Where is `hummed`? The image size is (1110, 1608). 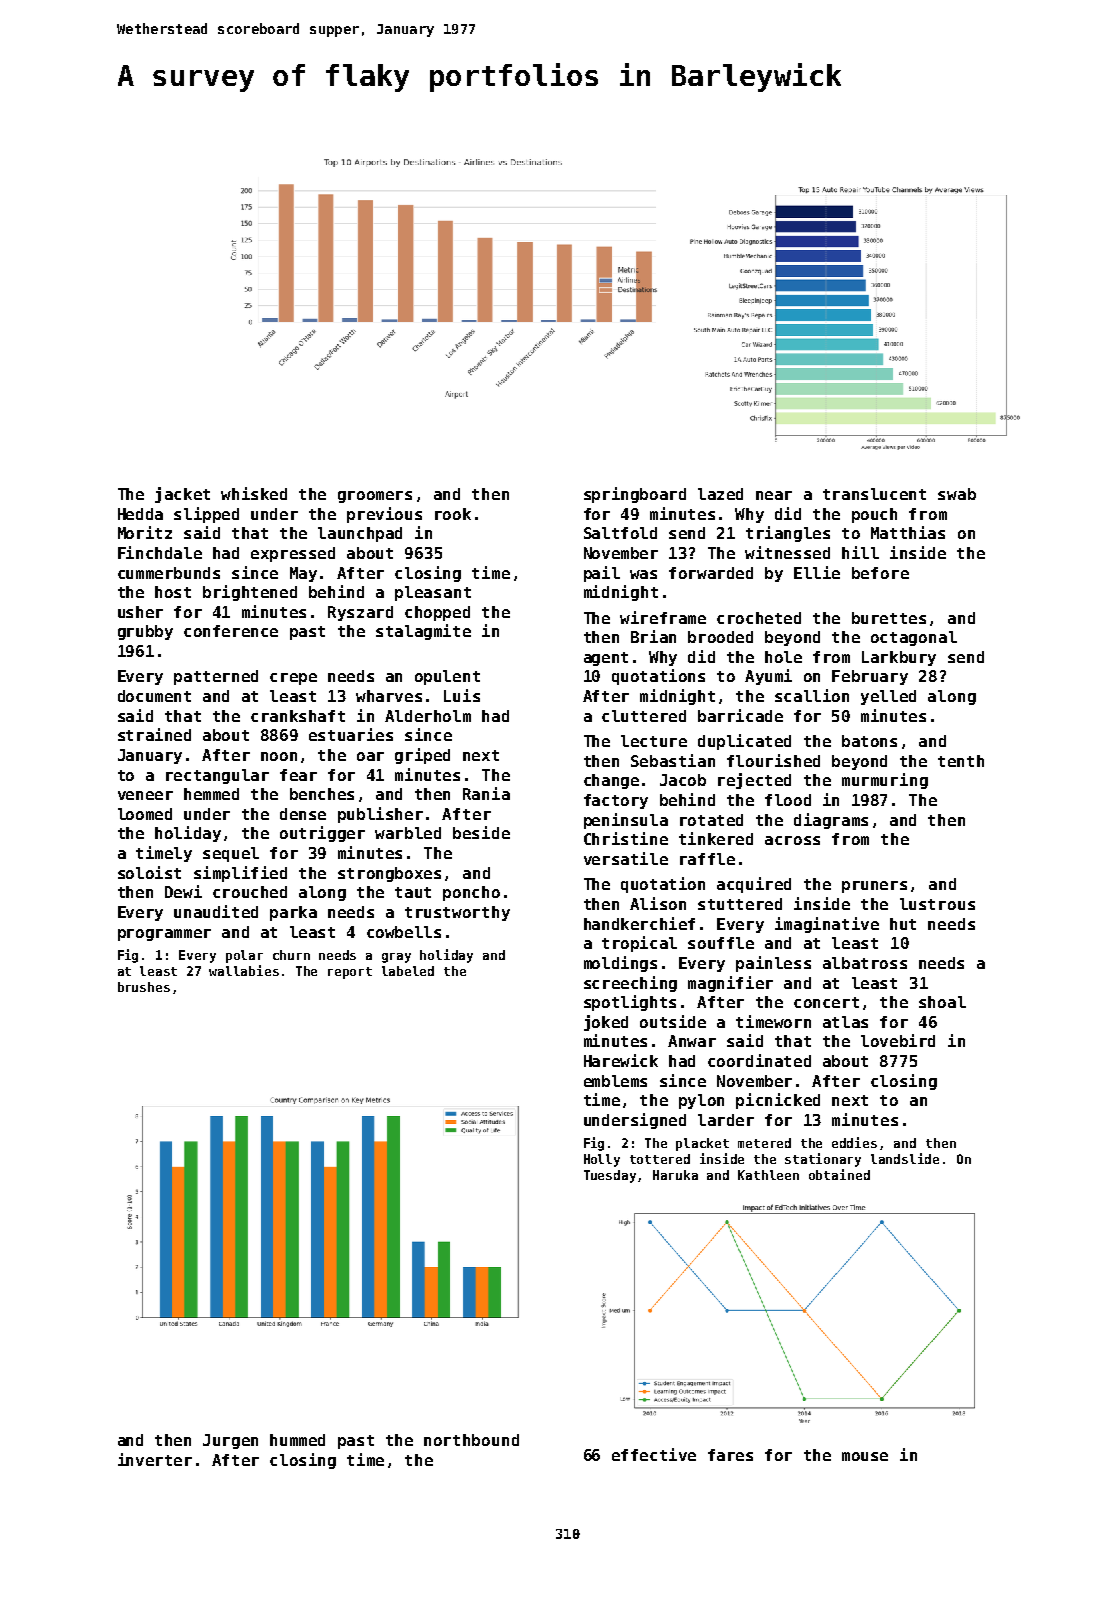 hummed is located at coordinates (297, 1440).
